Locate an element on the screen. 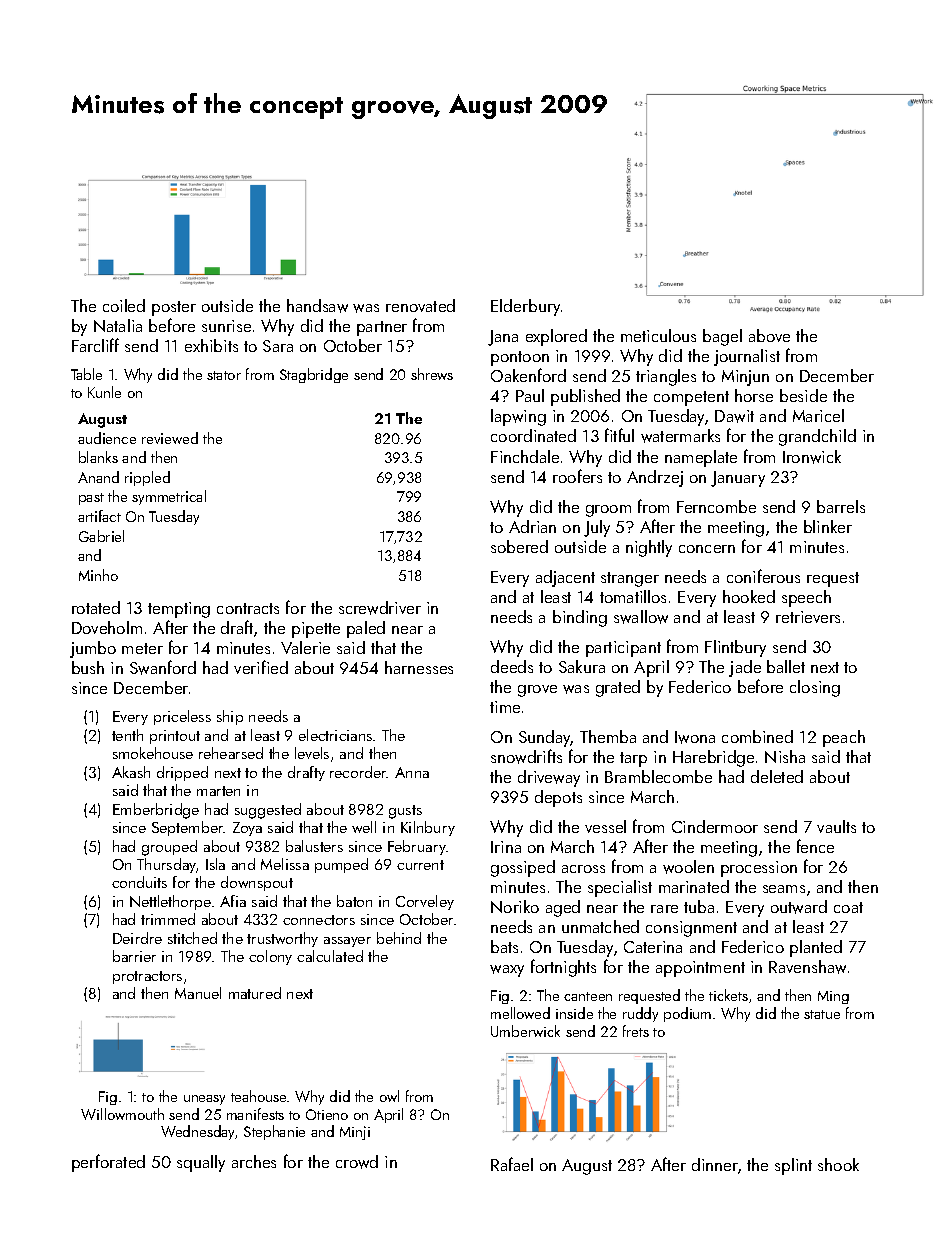 This screenshot has height=1233, width=952. shrews is located at coordinates (432, 374).
